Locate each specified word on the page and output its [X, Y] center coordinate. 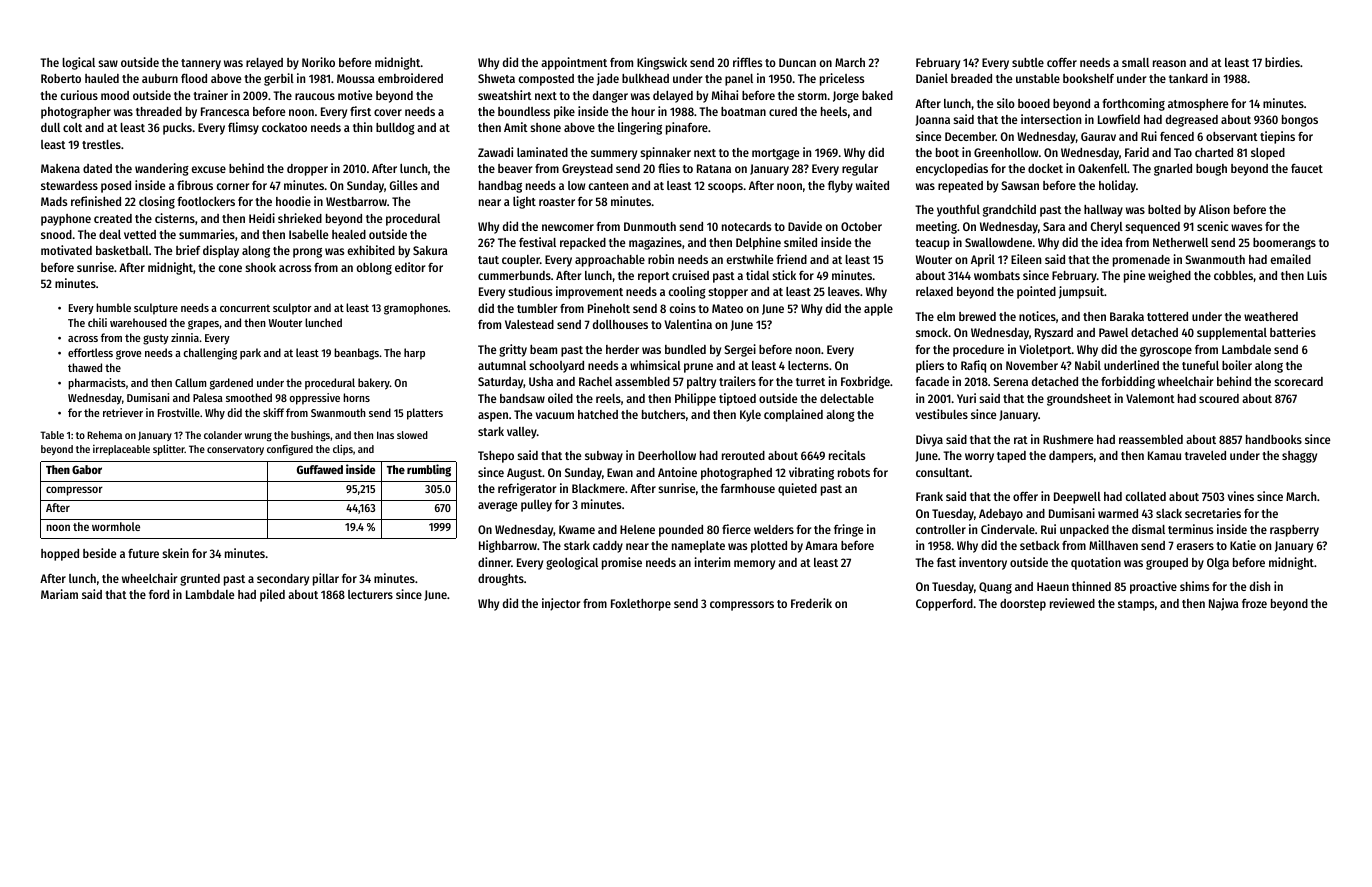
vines [1241, 496]
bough [1211, 170]
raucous [315, 96]
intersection [1051, 119]
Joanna [932, 120]
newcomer [568, 227]
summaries [207, 234]
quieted [797, 489]
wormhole [116, 526]
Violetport [1045, 350]
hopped [60, 555]
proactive [1153, 587]
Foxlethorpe [641, 605]
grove [129, 355]
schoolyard [556, 367]
